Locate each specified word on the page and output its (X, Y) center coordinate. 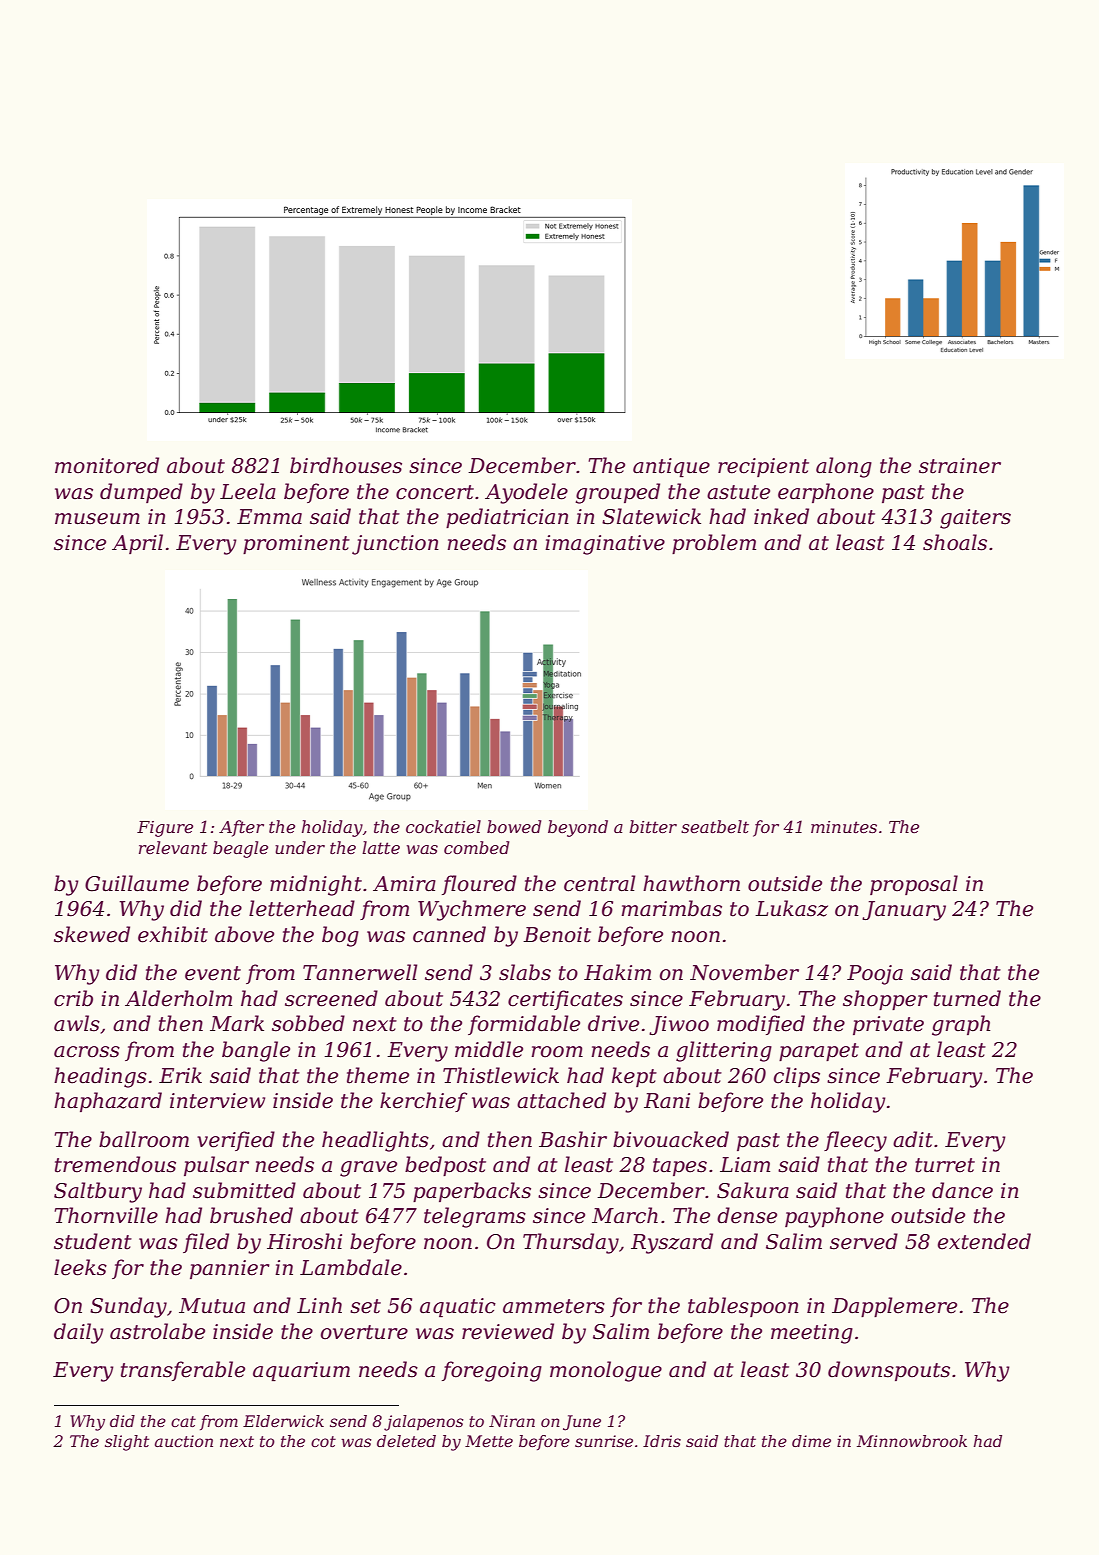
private (888, 1025)
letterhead (302, 908)
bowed (514, 826)
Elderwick (283, 1421)
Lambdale (351, 1267)
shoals (955, 542)
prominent (296, 544)
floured (479, 885)
